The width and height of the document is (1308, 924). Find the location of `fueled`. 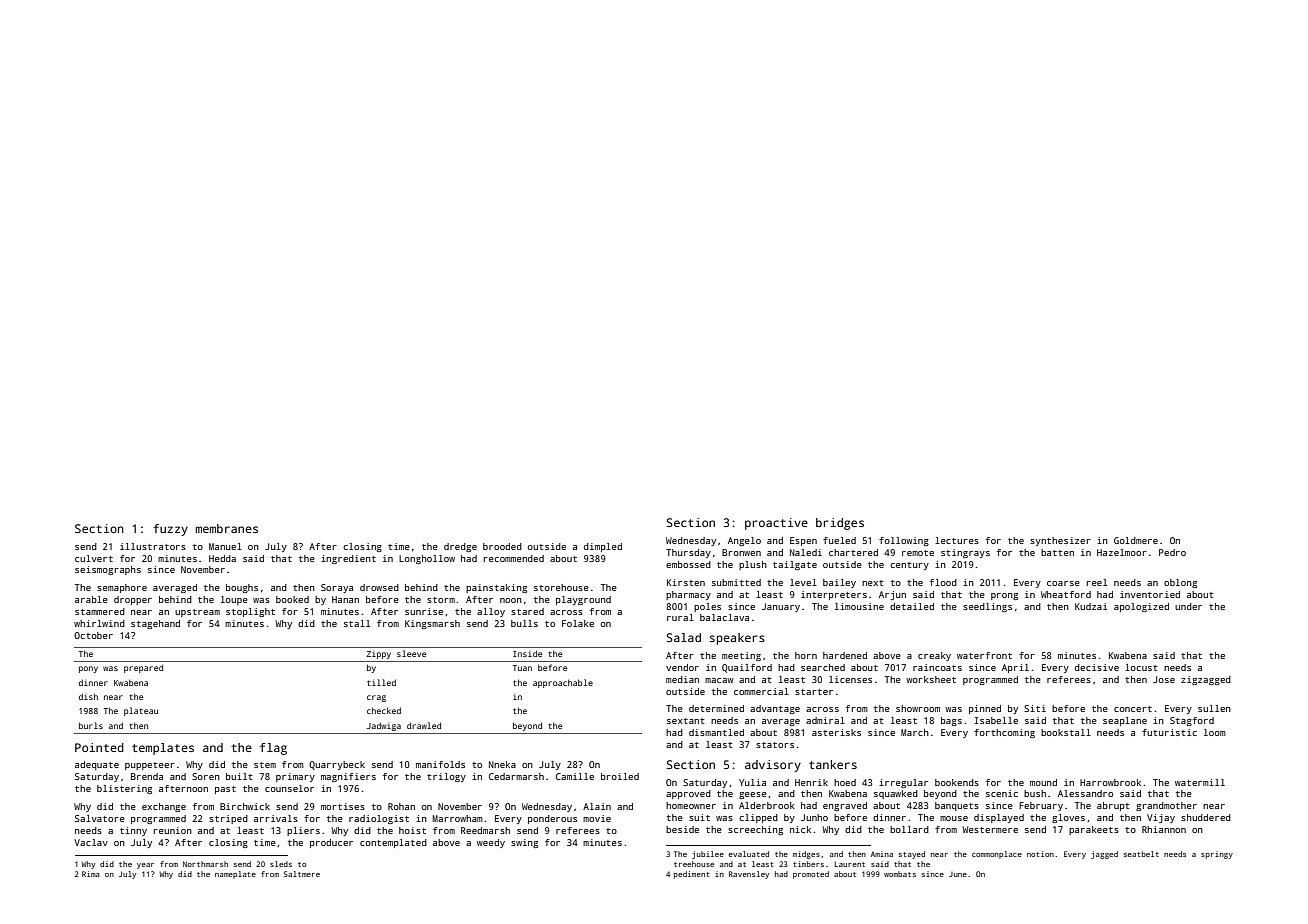

fueled is located at coordinates (839, 540).
